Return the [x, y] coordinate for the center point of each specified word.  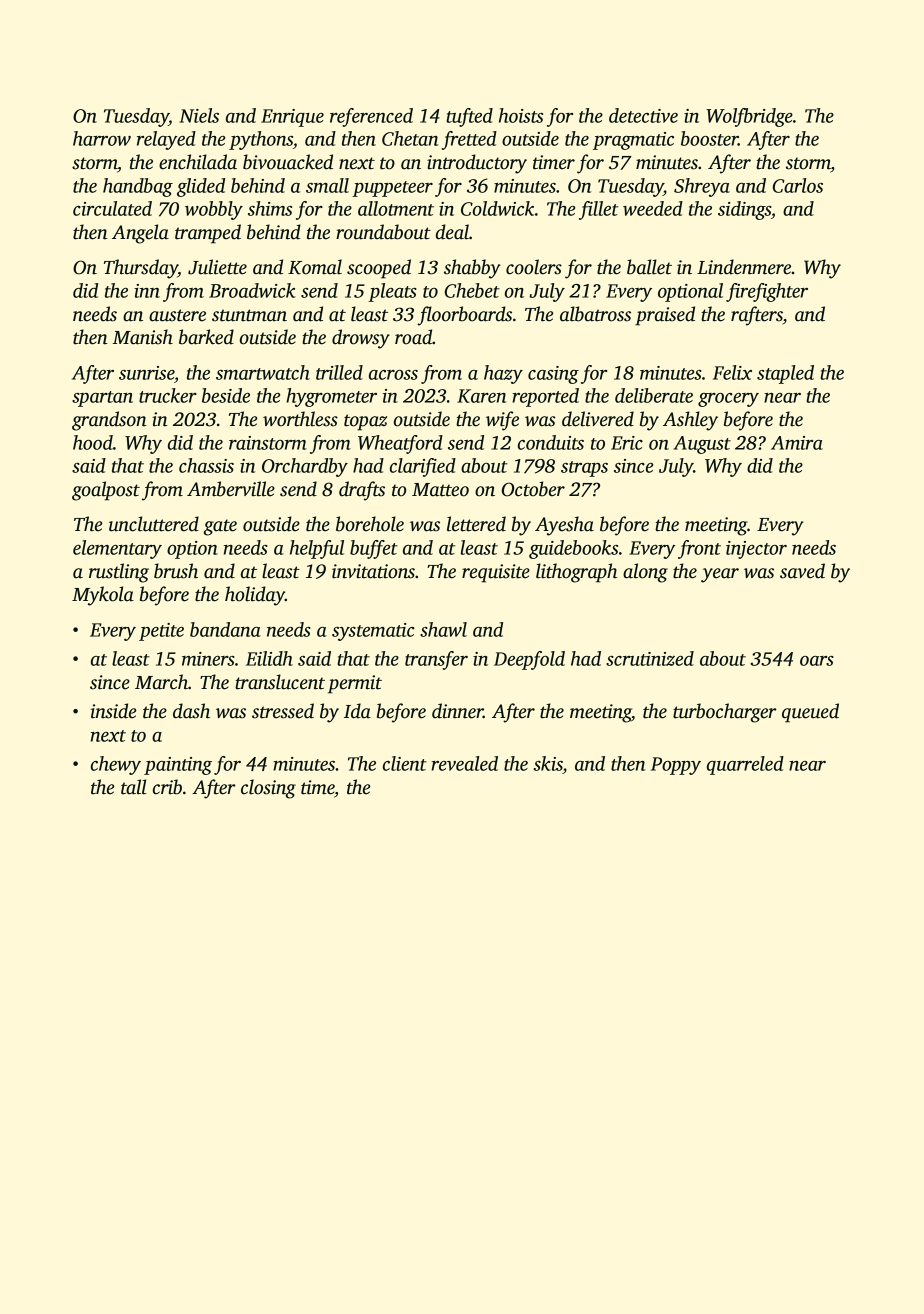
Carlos [798, 185]
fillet [598, 210]
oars [817, 661]
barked [206, 337]
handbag [138, 187]
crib [167, 787]
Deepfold [529, 660]
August [702, 445]
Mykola [103, 596]
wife [502, 421]
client [405, 763]
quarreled [745, 765]
